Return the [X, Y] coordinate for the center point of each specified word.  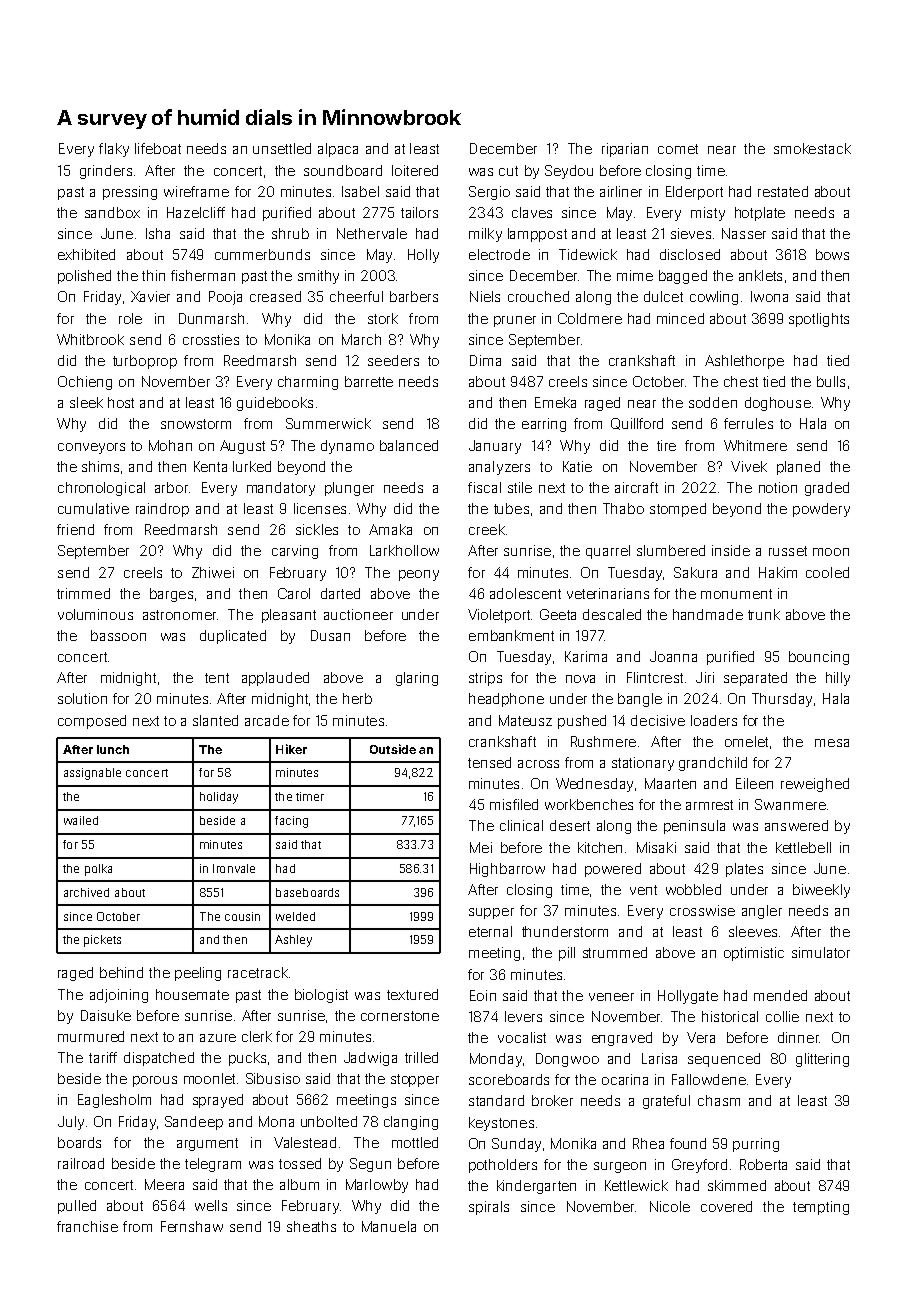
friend [75, 529]
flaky [114, 150]
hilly [838, 679]
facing [291, 822]
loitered [415, 170]
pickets [102, 941]
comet [678, 149]
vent [643, 890]
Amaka [390, 529]
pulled [77, 1207]
